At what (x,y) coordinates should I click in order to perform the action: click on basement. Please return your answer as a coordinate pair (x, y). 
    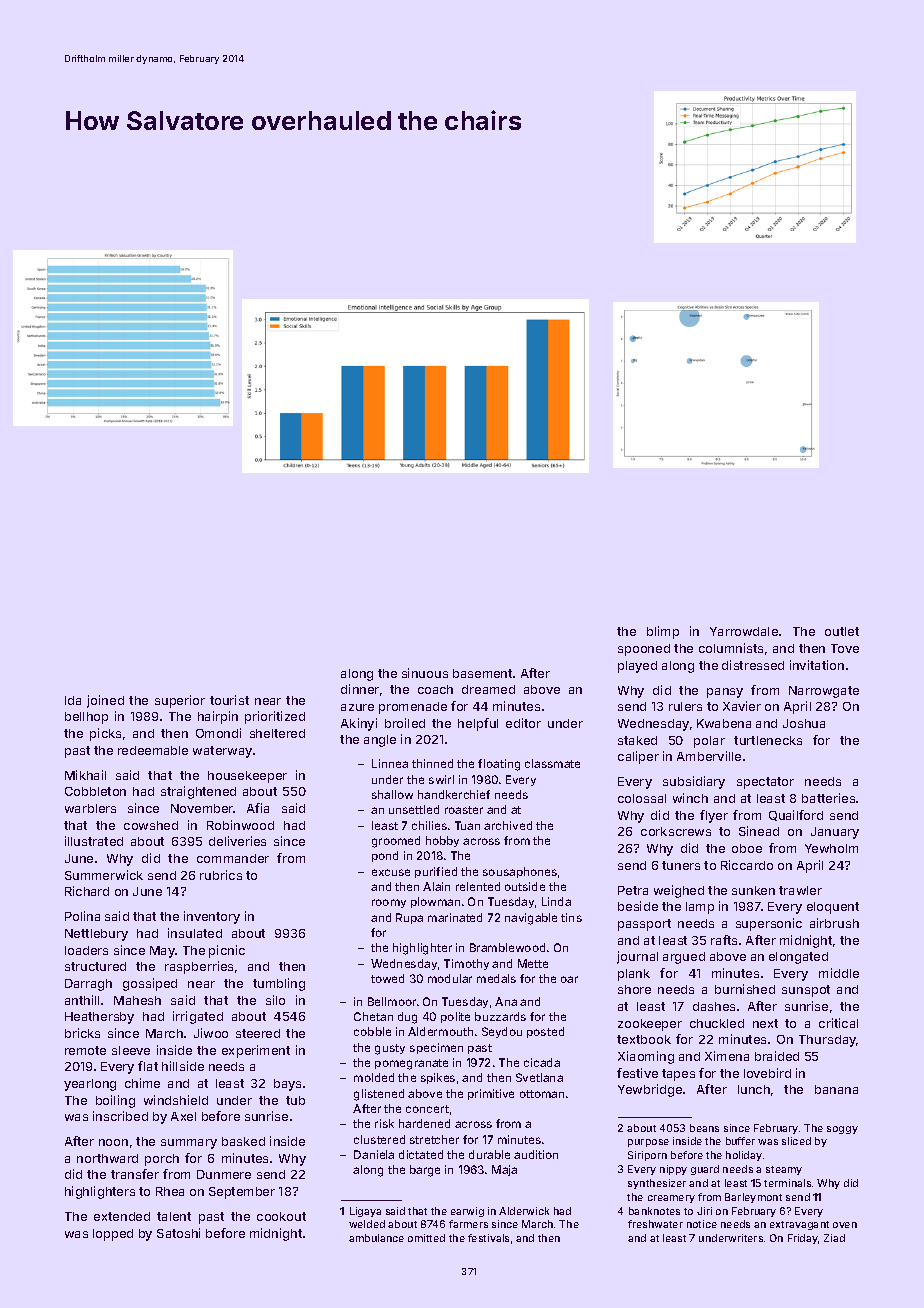
    Looking at the image, I should click on (482, 673).
